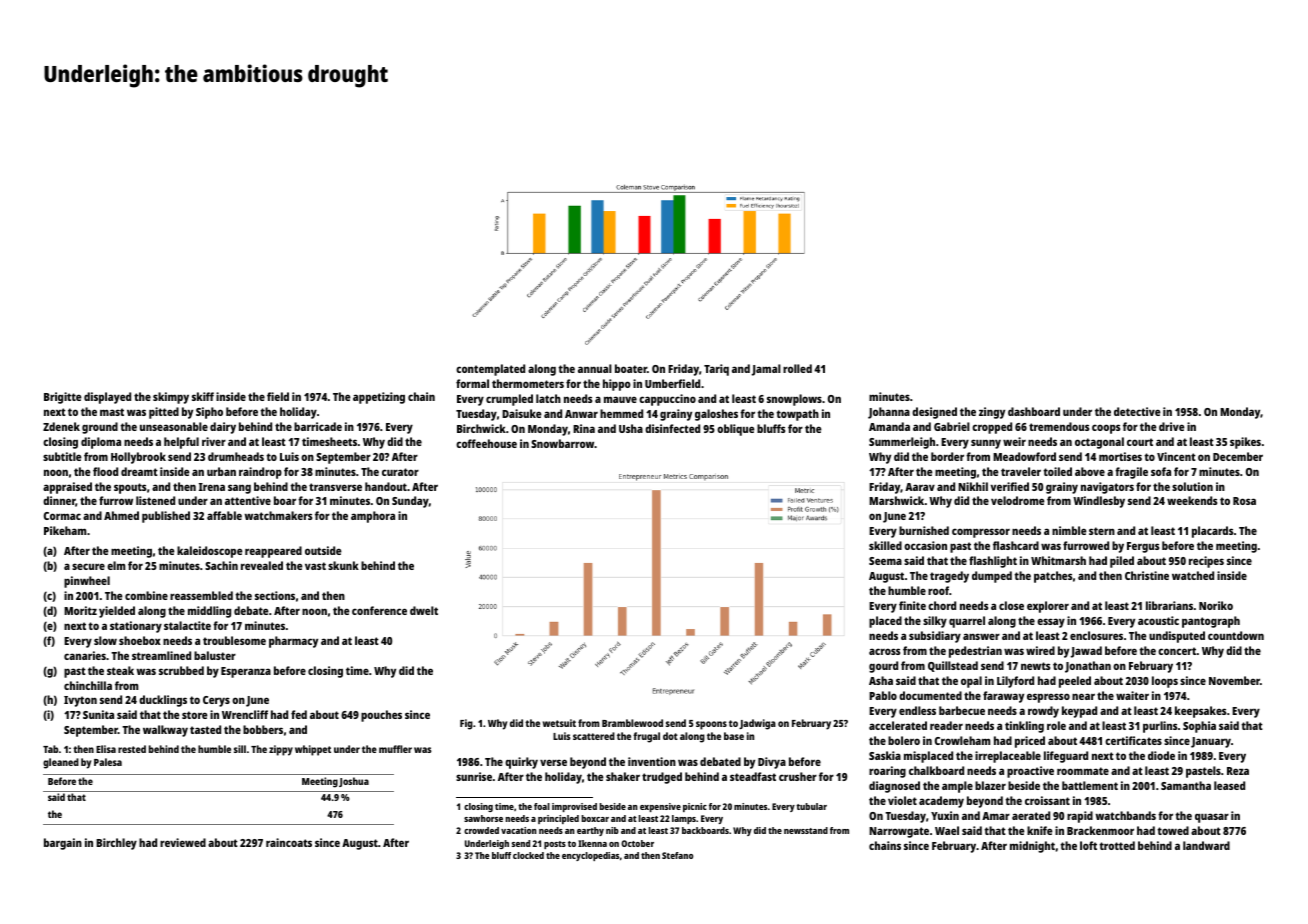 The width and height of the screenshot is (1308, 924). What do you see at coordinates (1212, 818) in the screenshot?
I see `quasar` at bounding box center [1212, 818].
